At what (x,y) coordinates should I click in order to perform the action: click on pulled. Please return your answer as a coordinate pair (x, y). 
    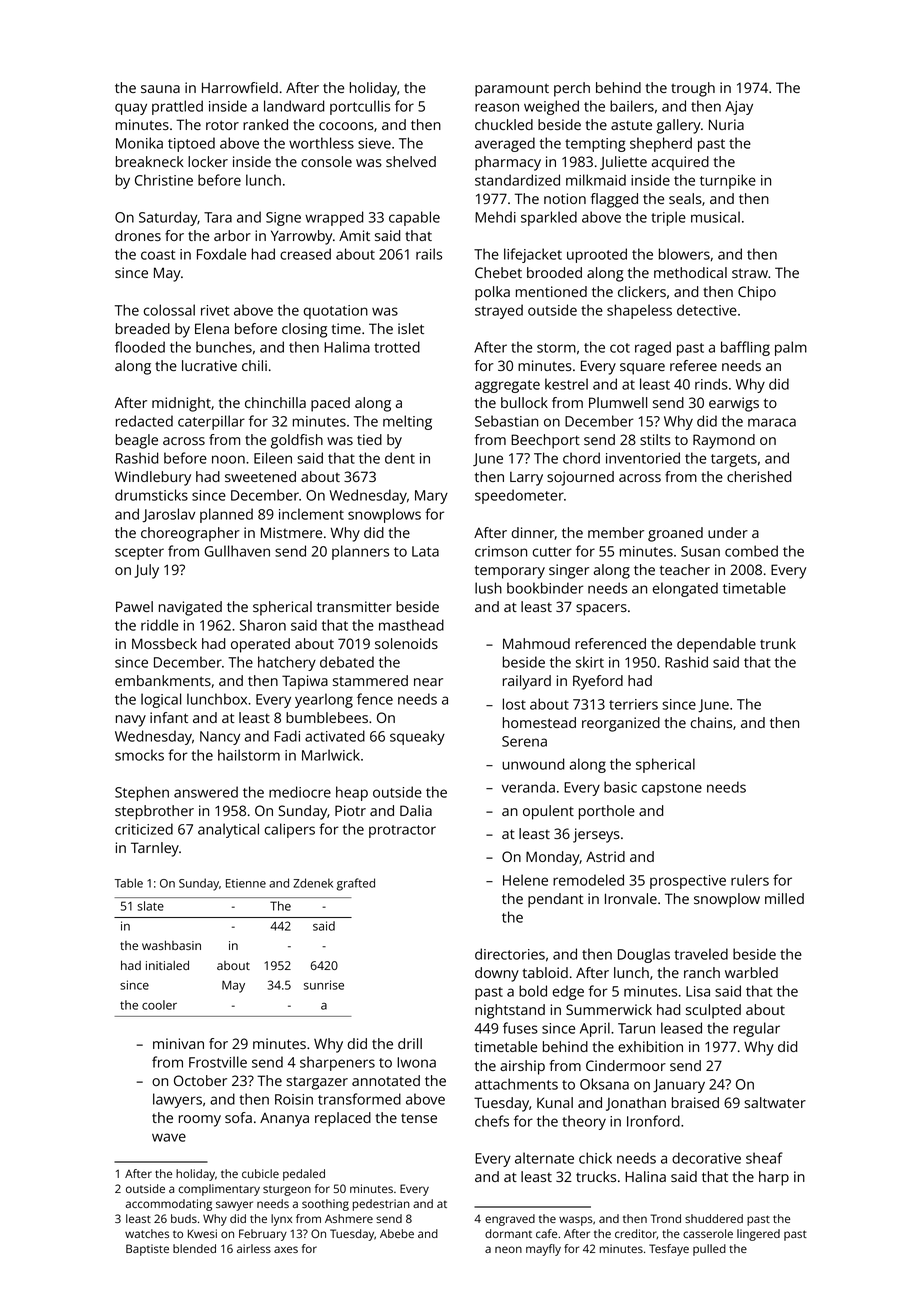
    Looking at the image, I should click on (709, 1250).
